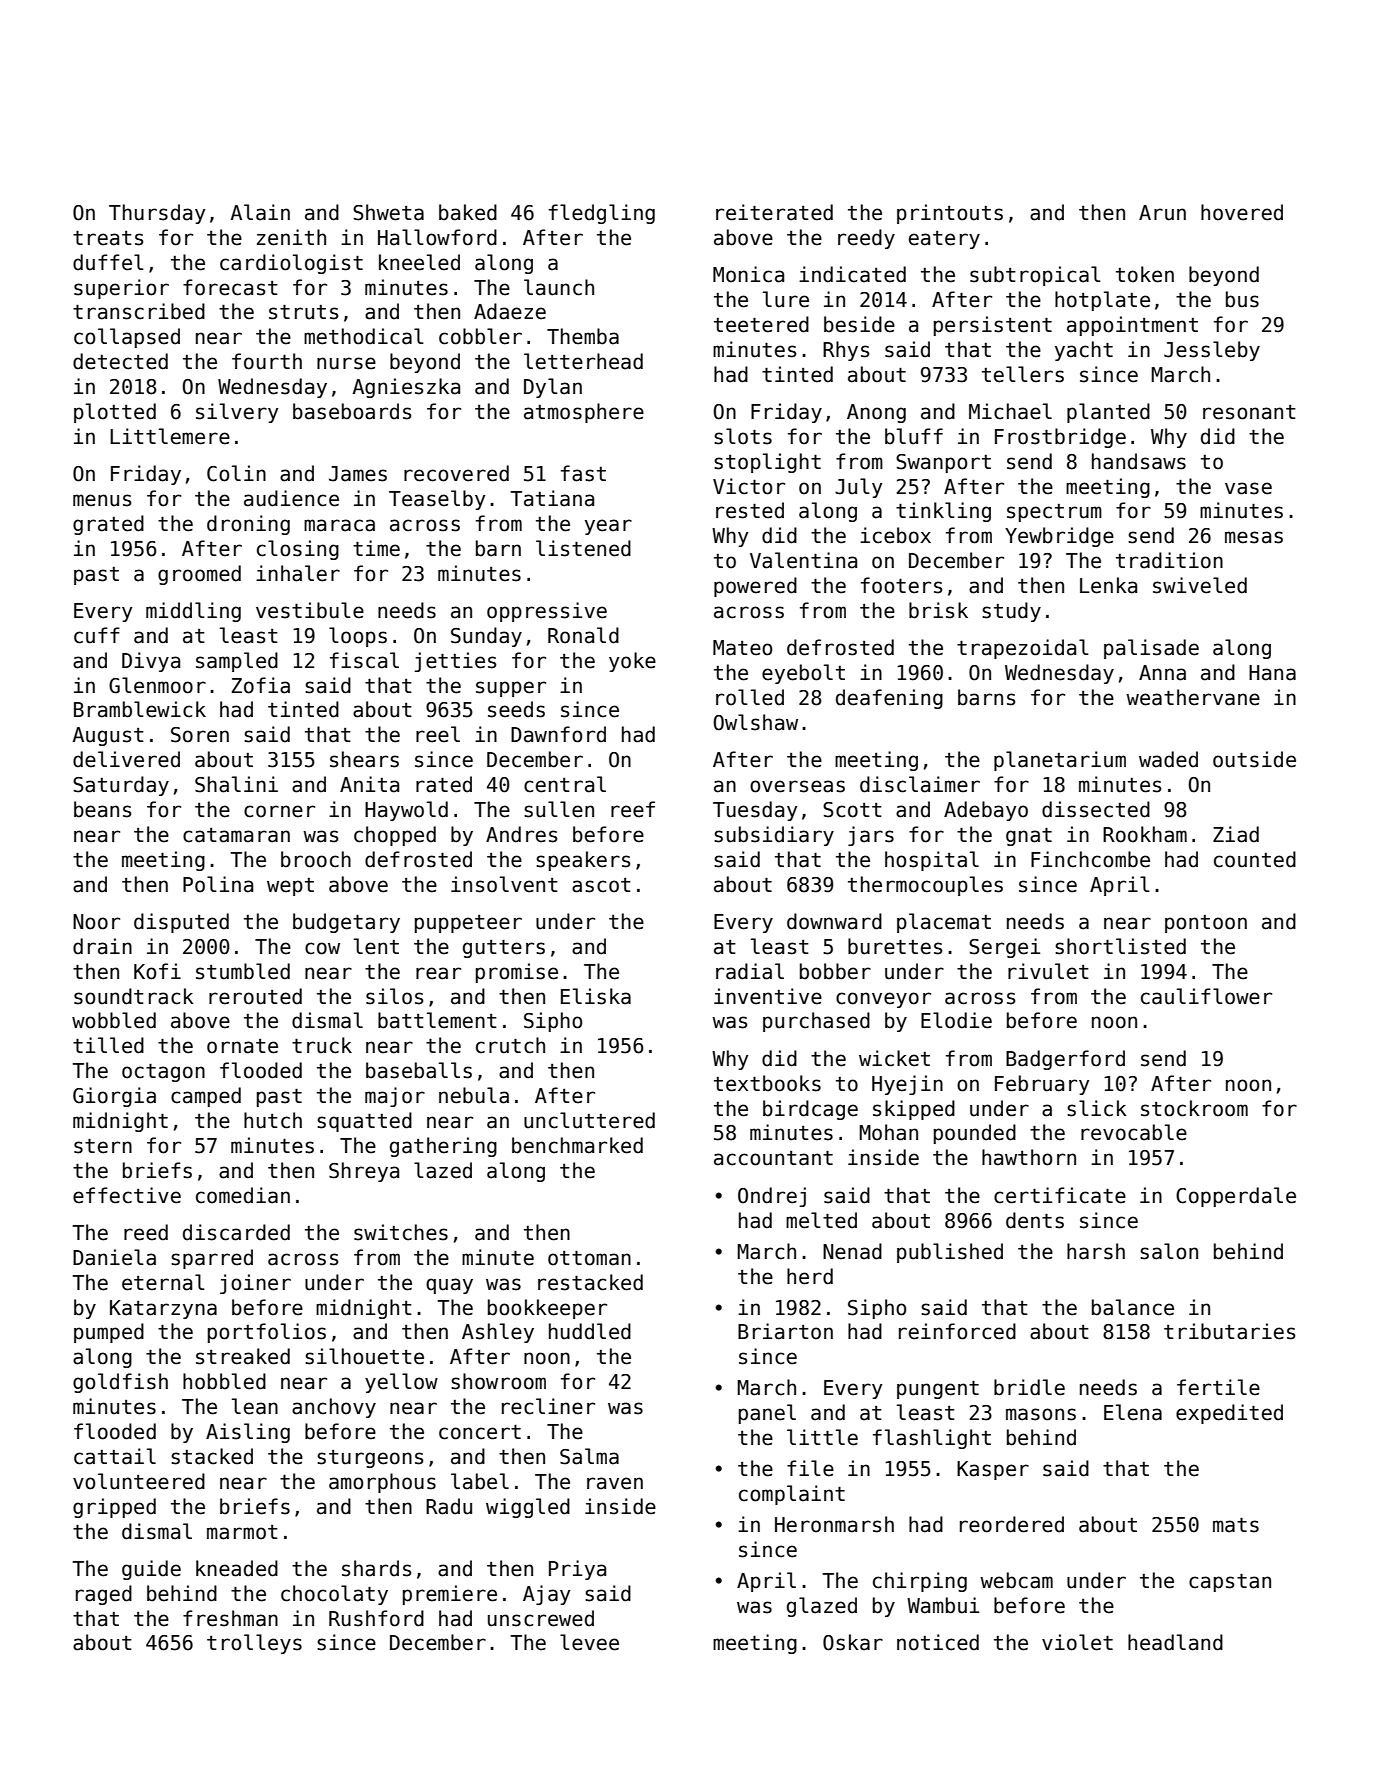  What do you see at coordinates (1272, 673) in the screenshot?
I see `Hana` at bounding box center [1272, 673].
